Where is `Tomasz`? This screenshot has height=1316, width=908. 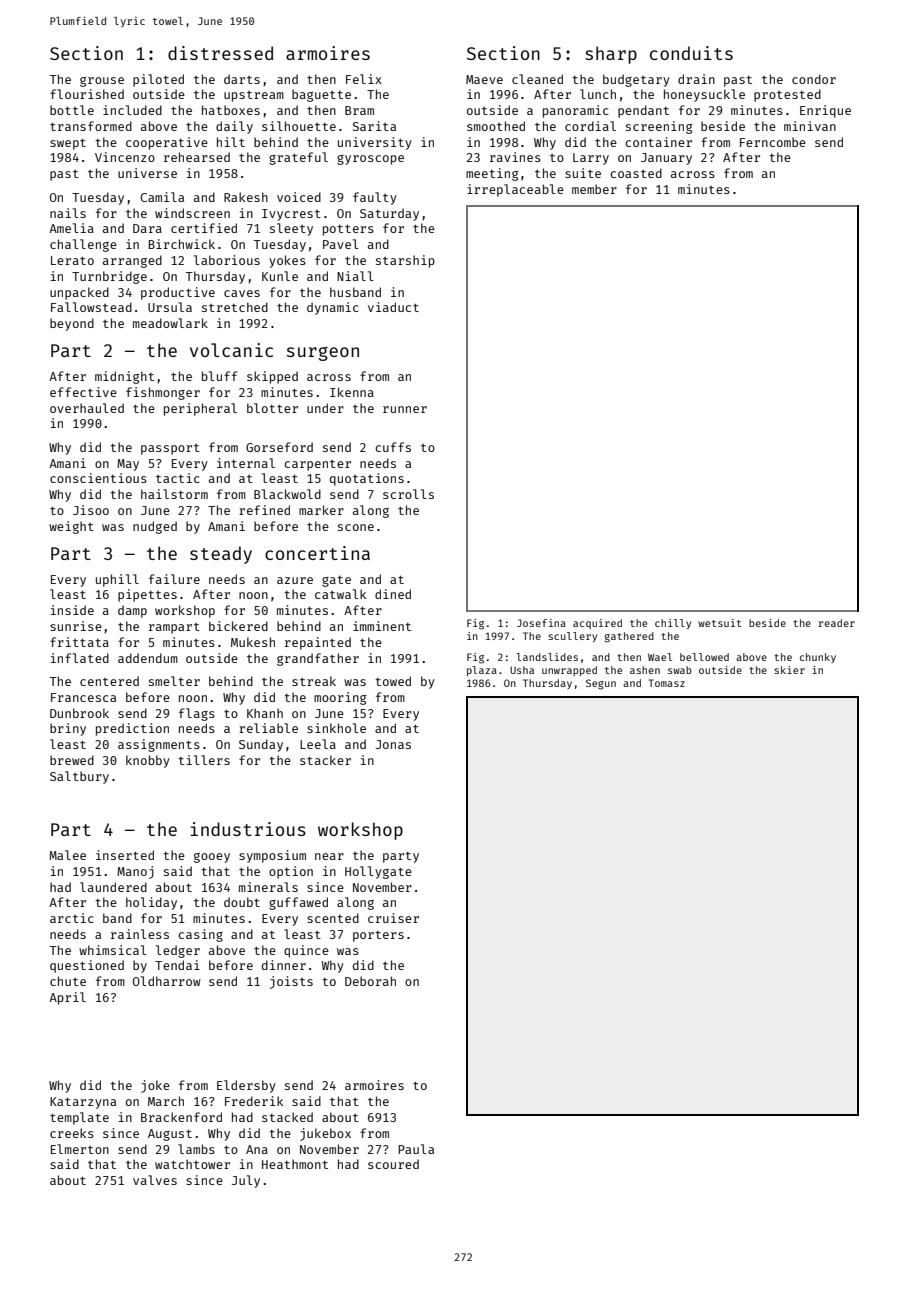
Tomasz is located at coordinates (667, 683).
